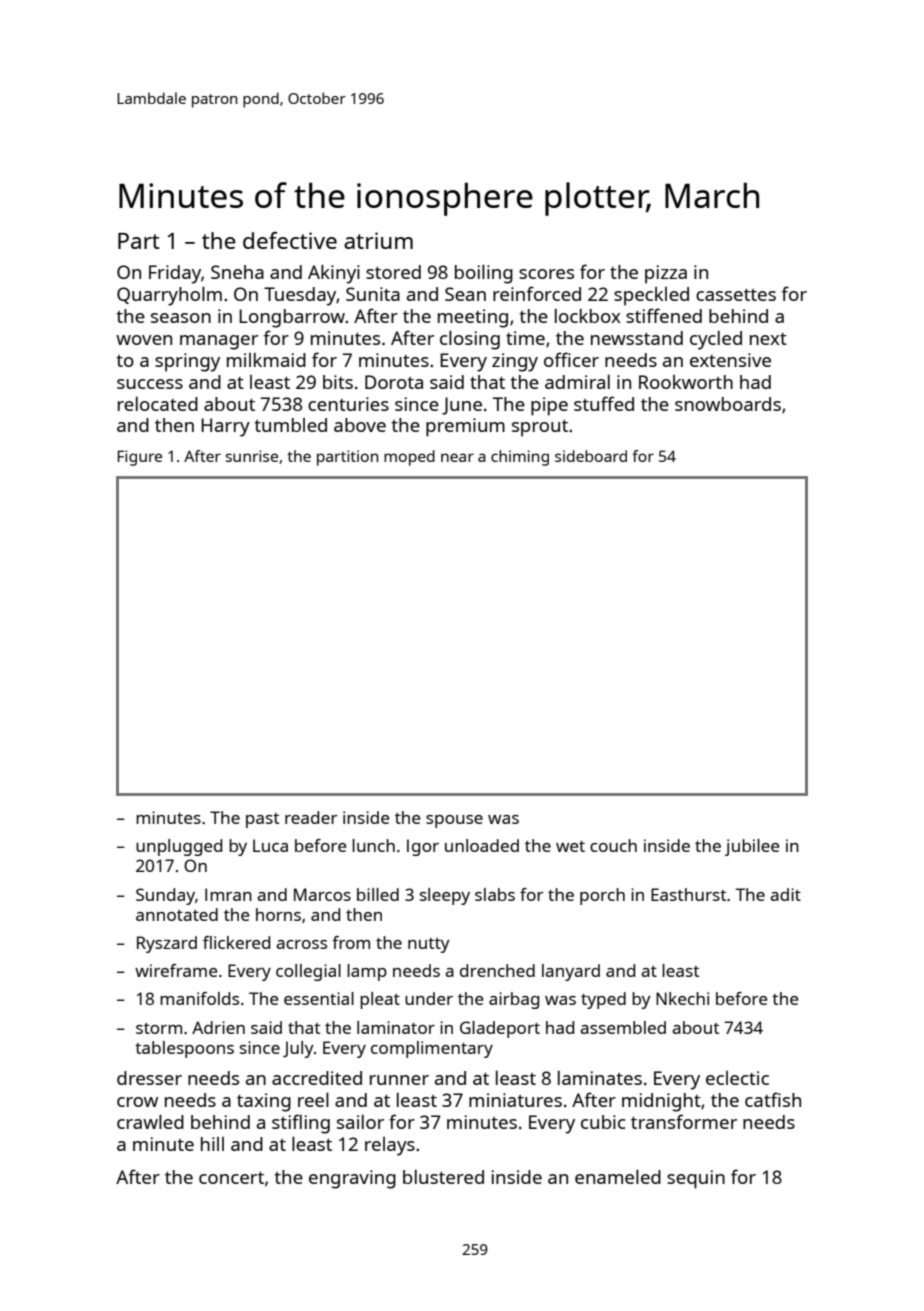 Image resolution: width=924 pixels, height=1311 pixels. What do you see at coordinates (752, 847) in the screenshot?
I see `jubilee` at bounding box center [752, 847].
